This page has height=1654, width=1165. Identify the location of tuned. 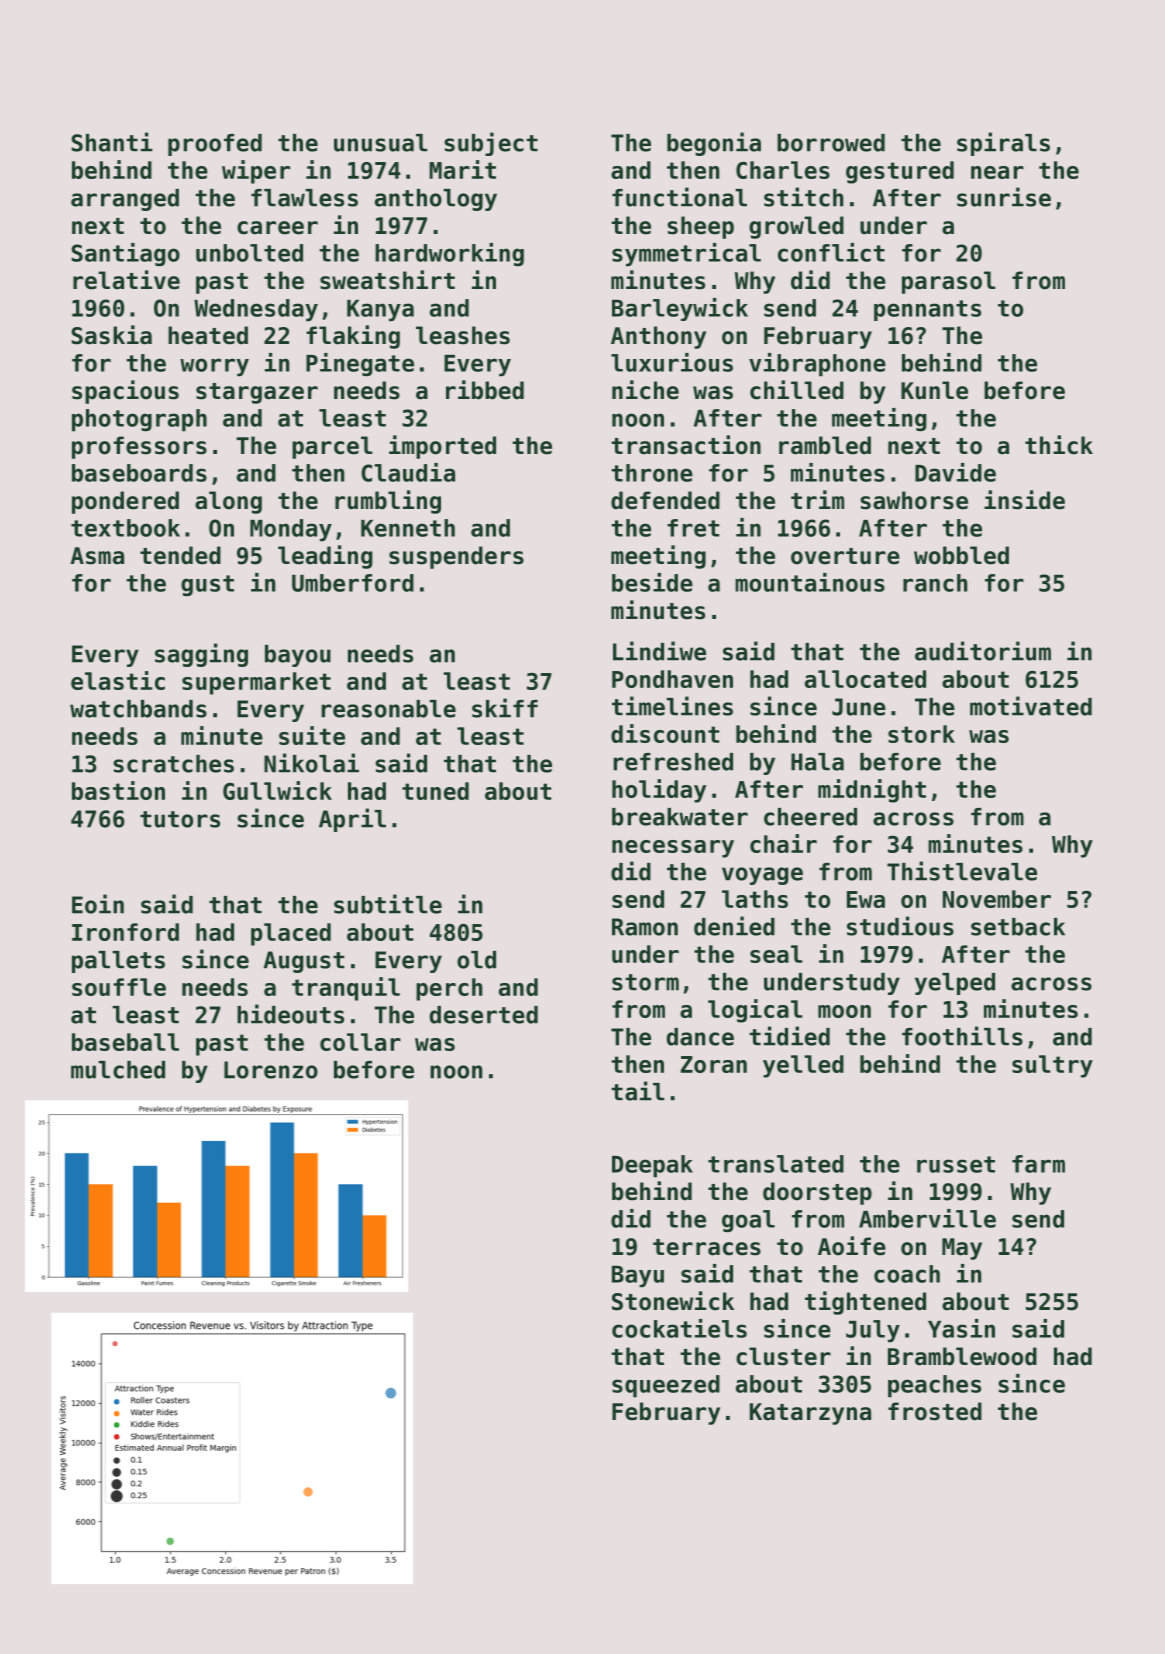
(435, 791).
